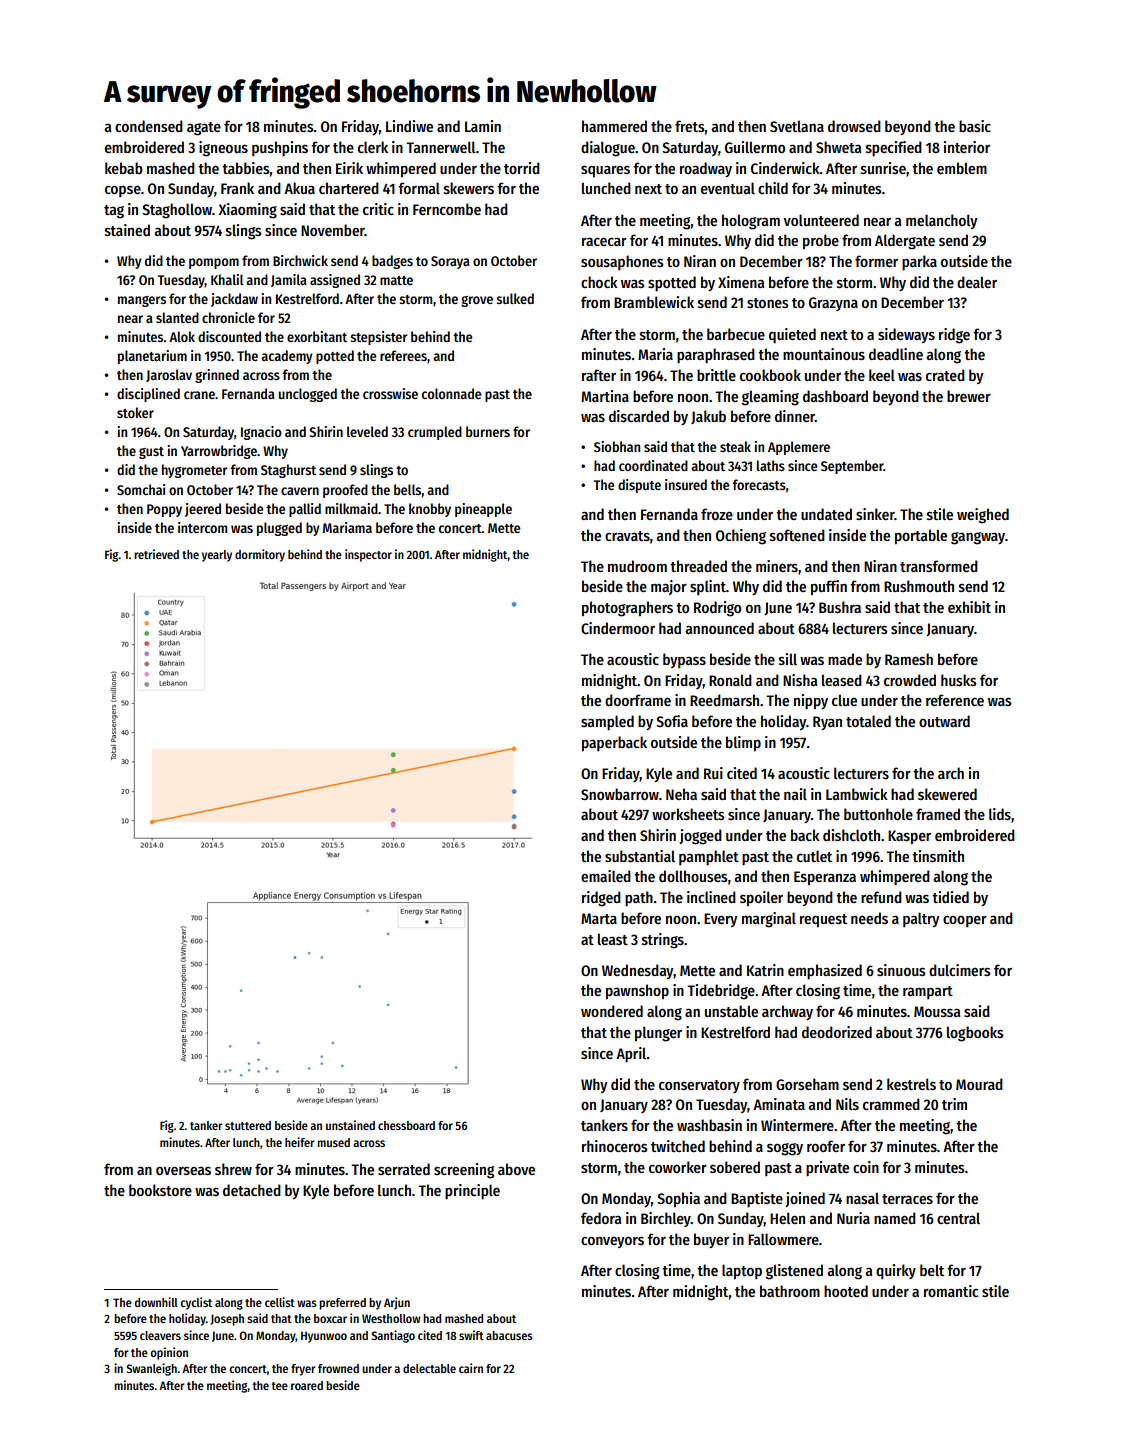 Image resolution: width=1122 pixels, height=1452 pixels. I want to click on stuttered, so click(248, 1125).
